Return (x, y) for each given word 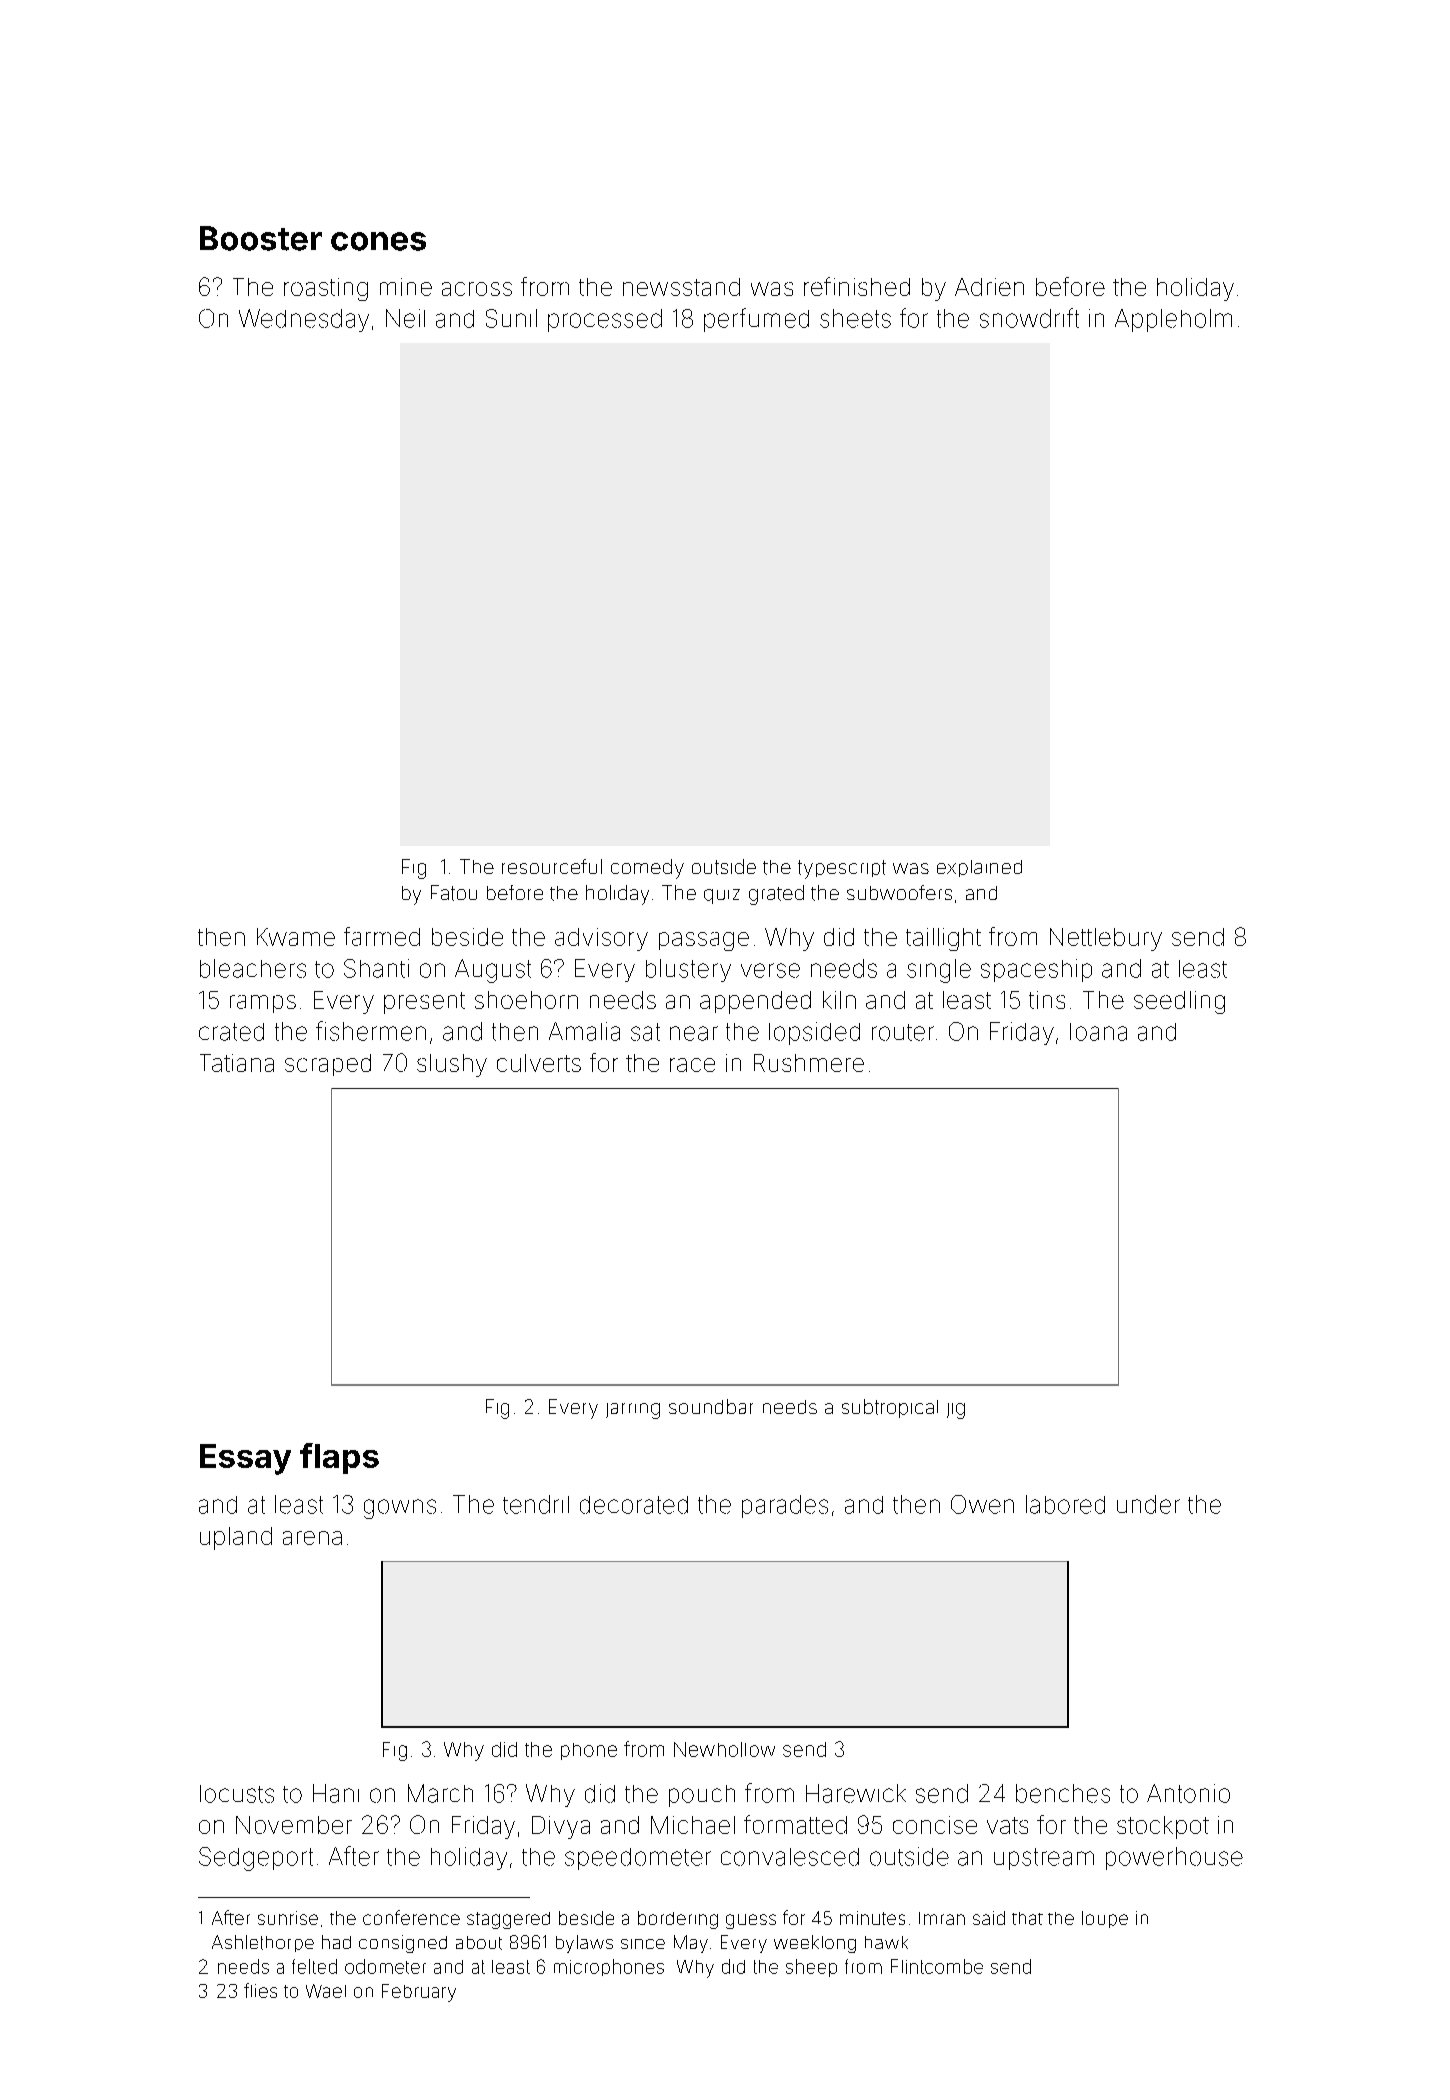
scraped (328, 1065)
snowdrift (1029, 318)
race (692, 1065)
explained (979, 868)
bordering (678, 1920)
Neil (405, 318)
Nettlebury (1106, 939)
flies (260, 1990)
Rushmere (809, 1063)
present (424, 1003)
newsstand (681, 287)
